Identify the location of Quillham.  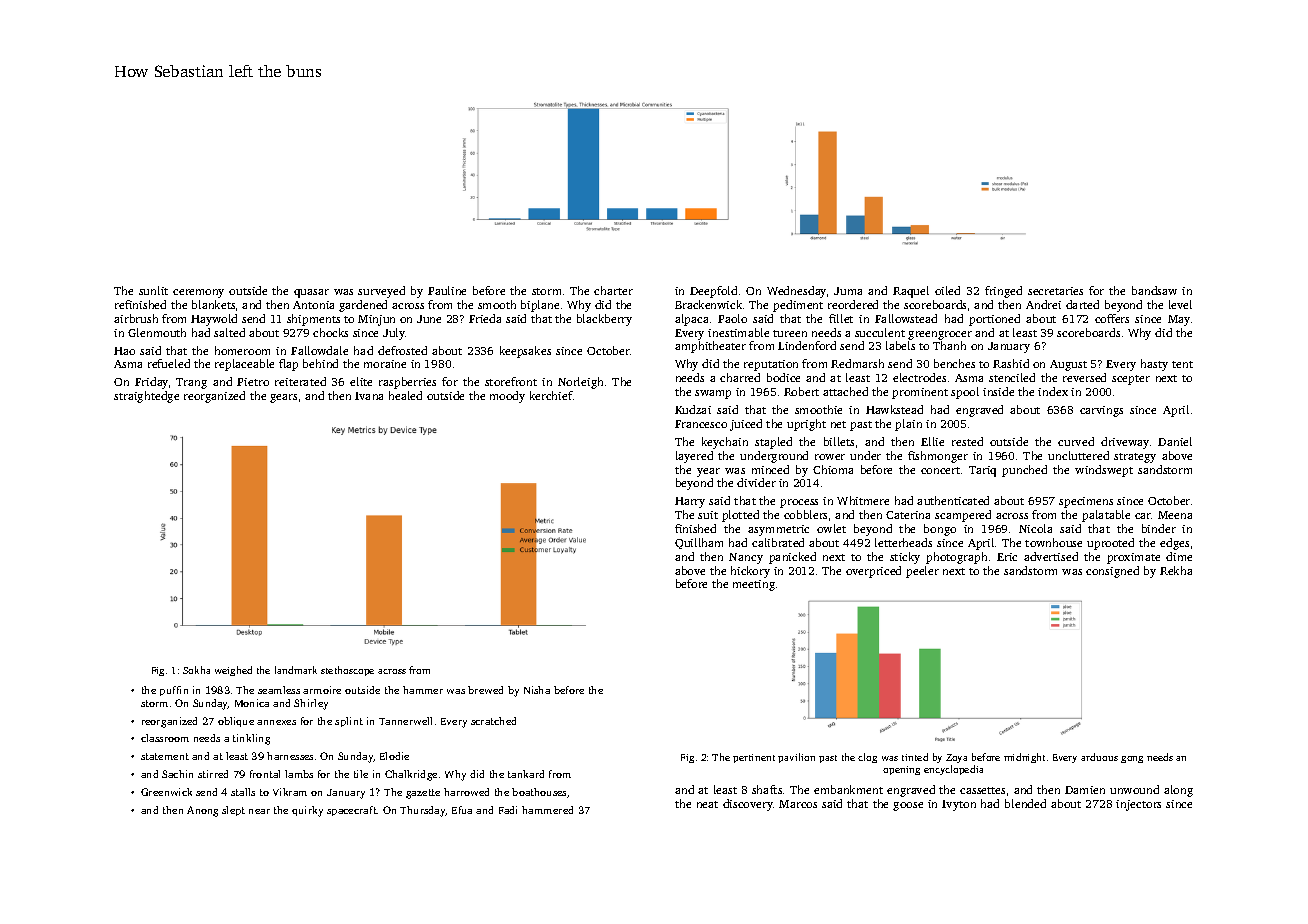
(699, 543).
